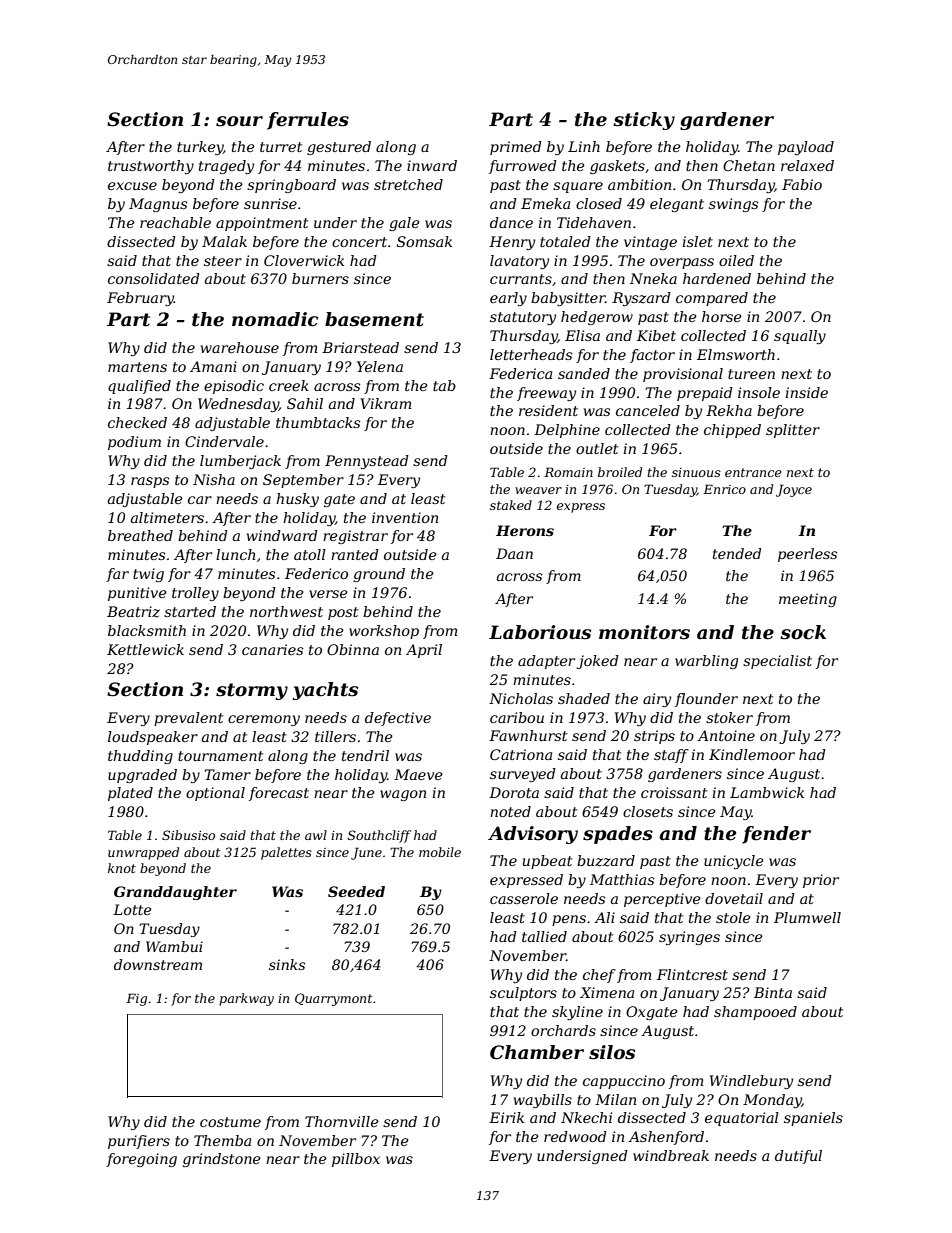 Image resolution: width=952 pixels, height=1233 pixels. Describe the element at coordinates (737, 553) in the page. I see `tended` at that location.
